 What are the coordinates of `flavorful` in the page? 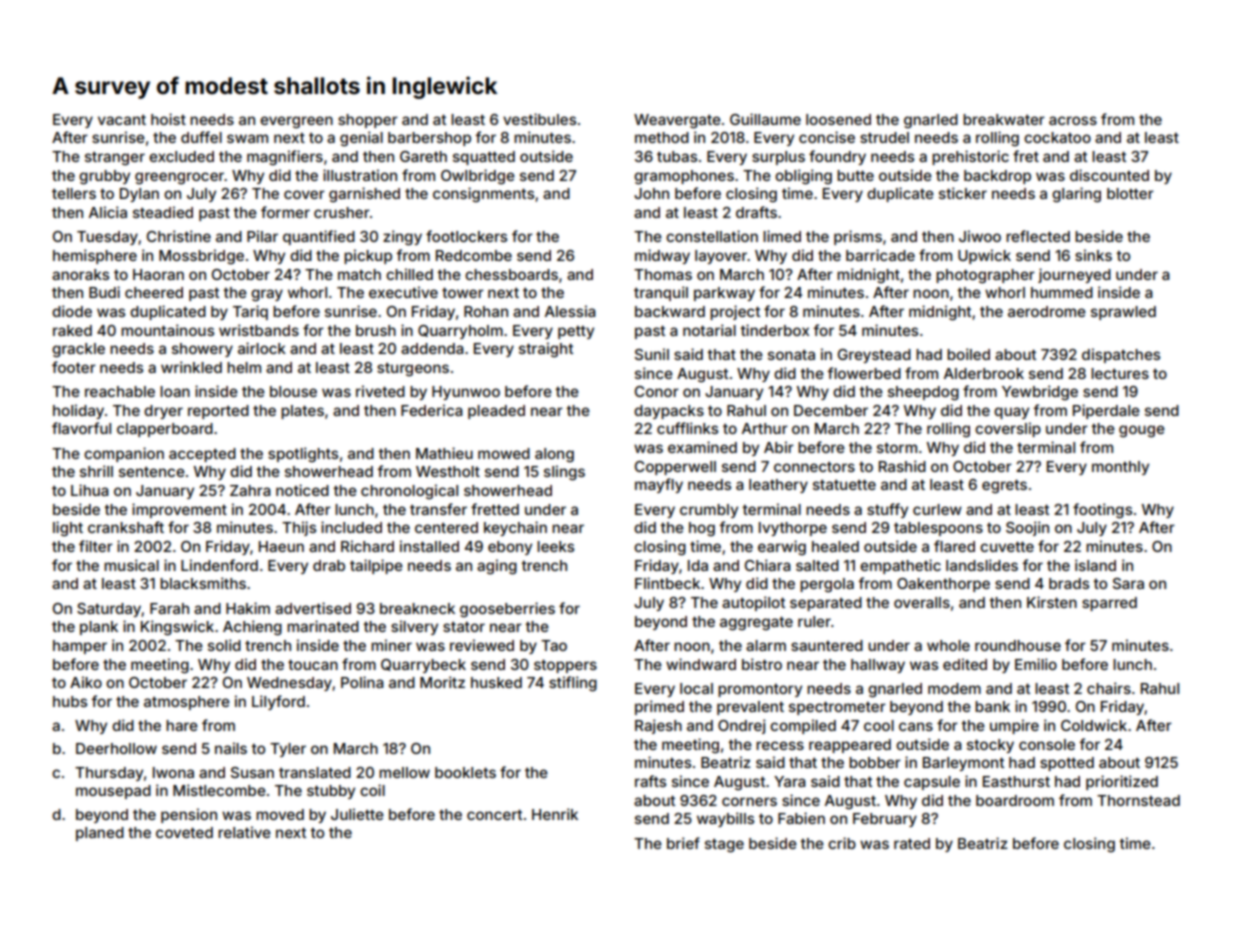 It's located at (81, 428).
